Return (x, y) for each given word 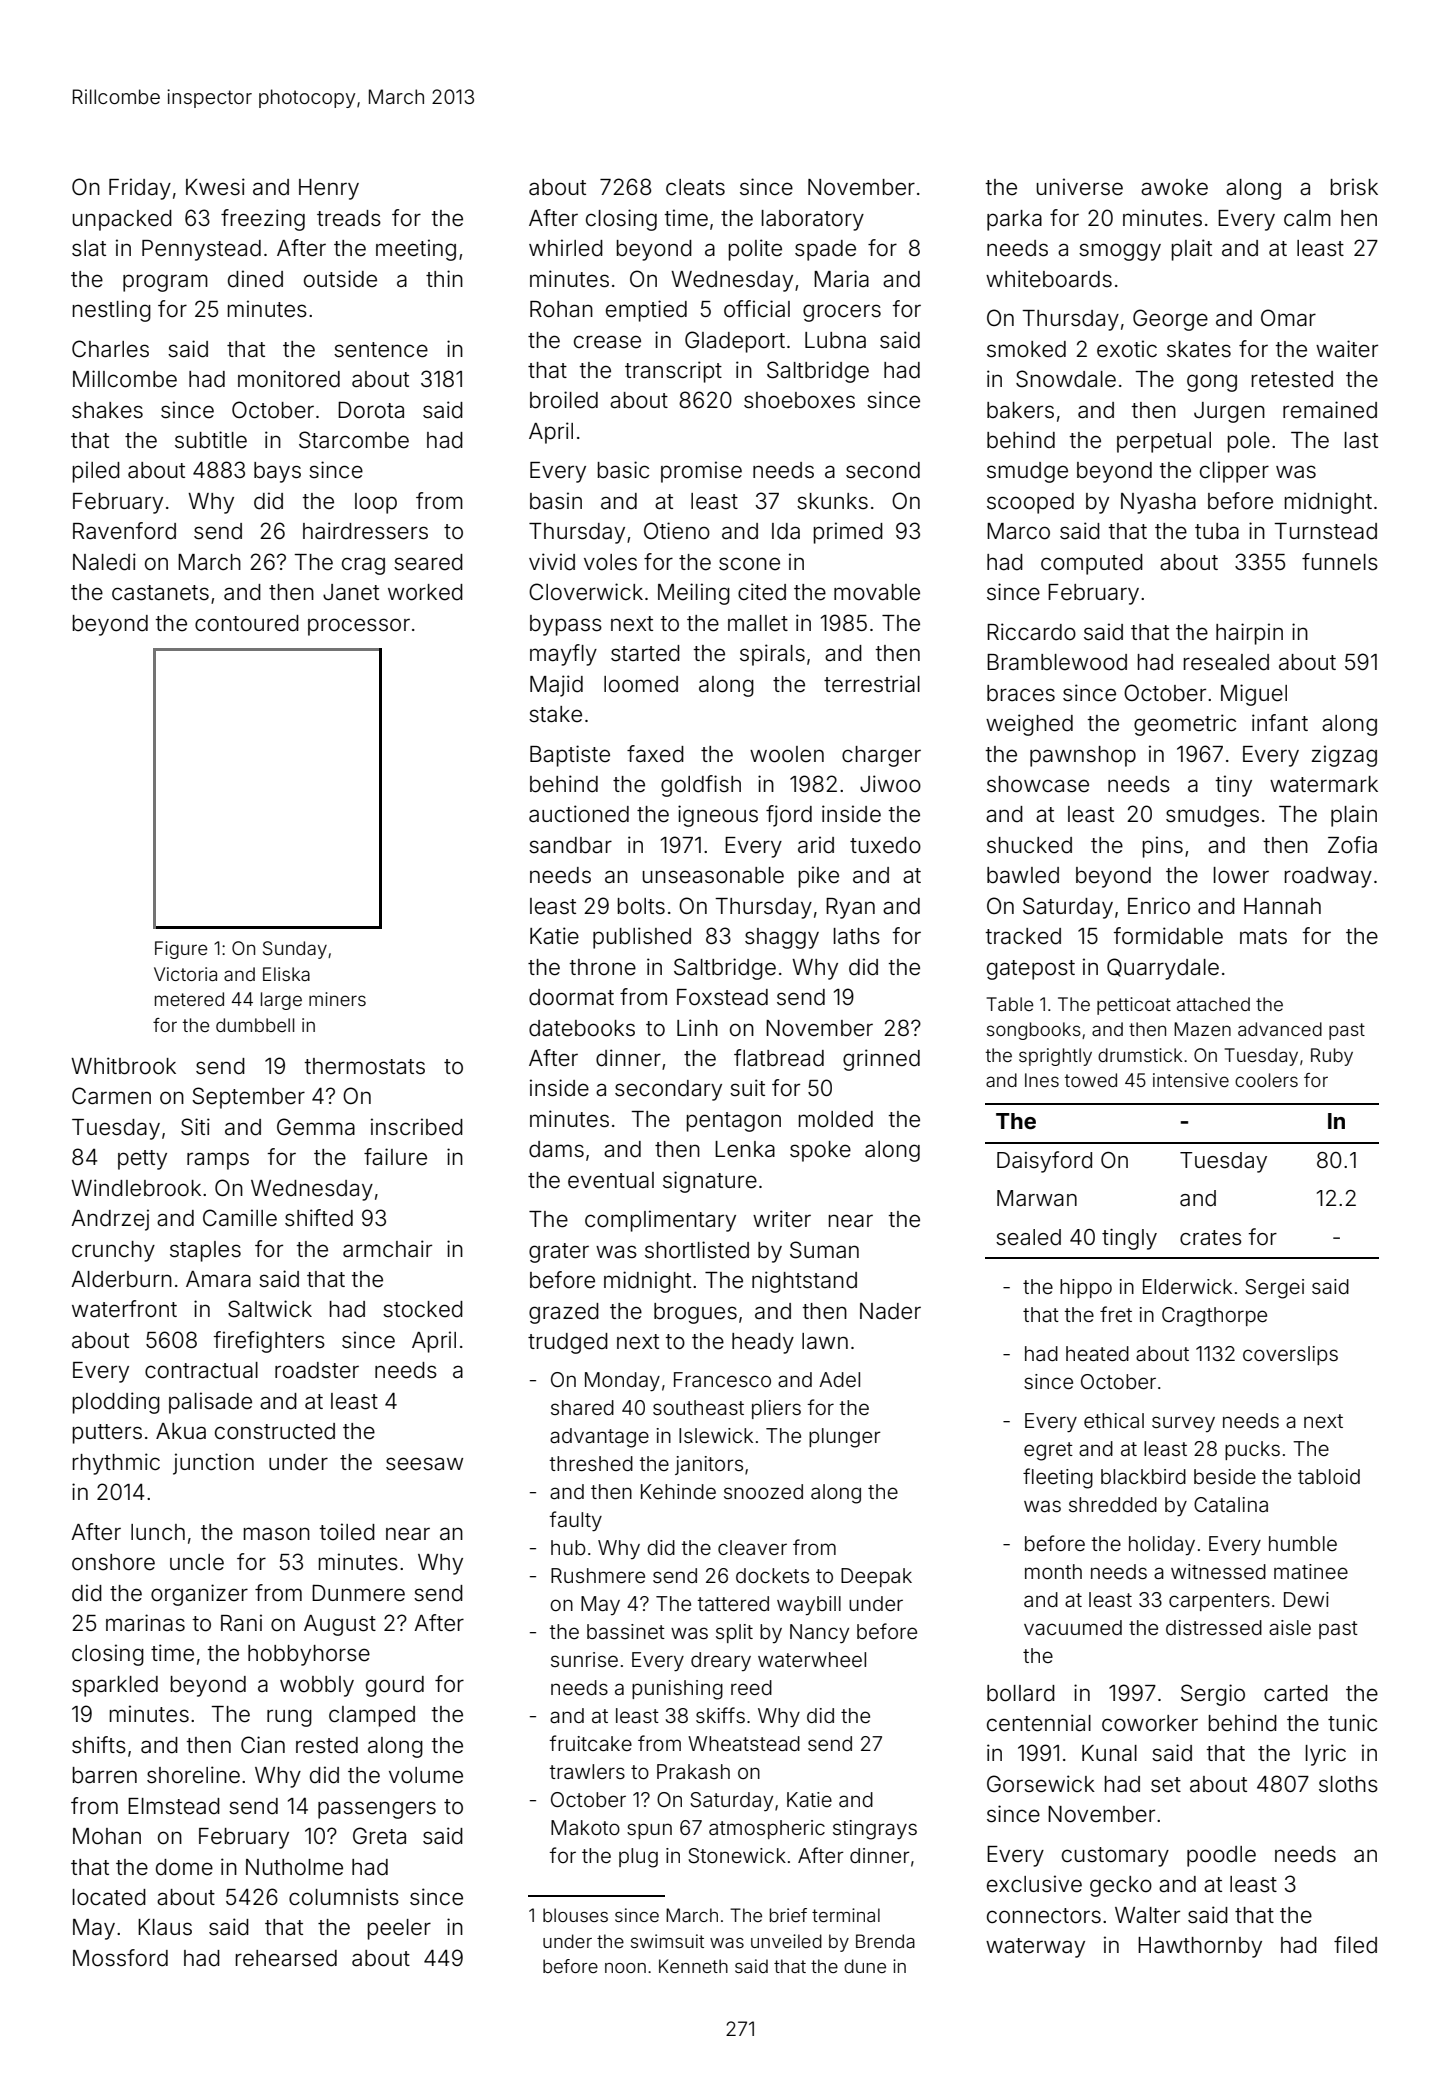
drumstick (1140, 1055)
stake (555, 714)
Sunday (295, 950)
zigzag (1344, 756)
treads (349, 218)
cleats (695, 187)
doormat (571, 997)
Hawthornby (1200, 1947)
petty (142, 1160)
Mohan (107, 1836)
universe (1080, 187)
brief (788, 1915)
